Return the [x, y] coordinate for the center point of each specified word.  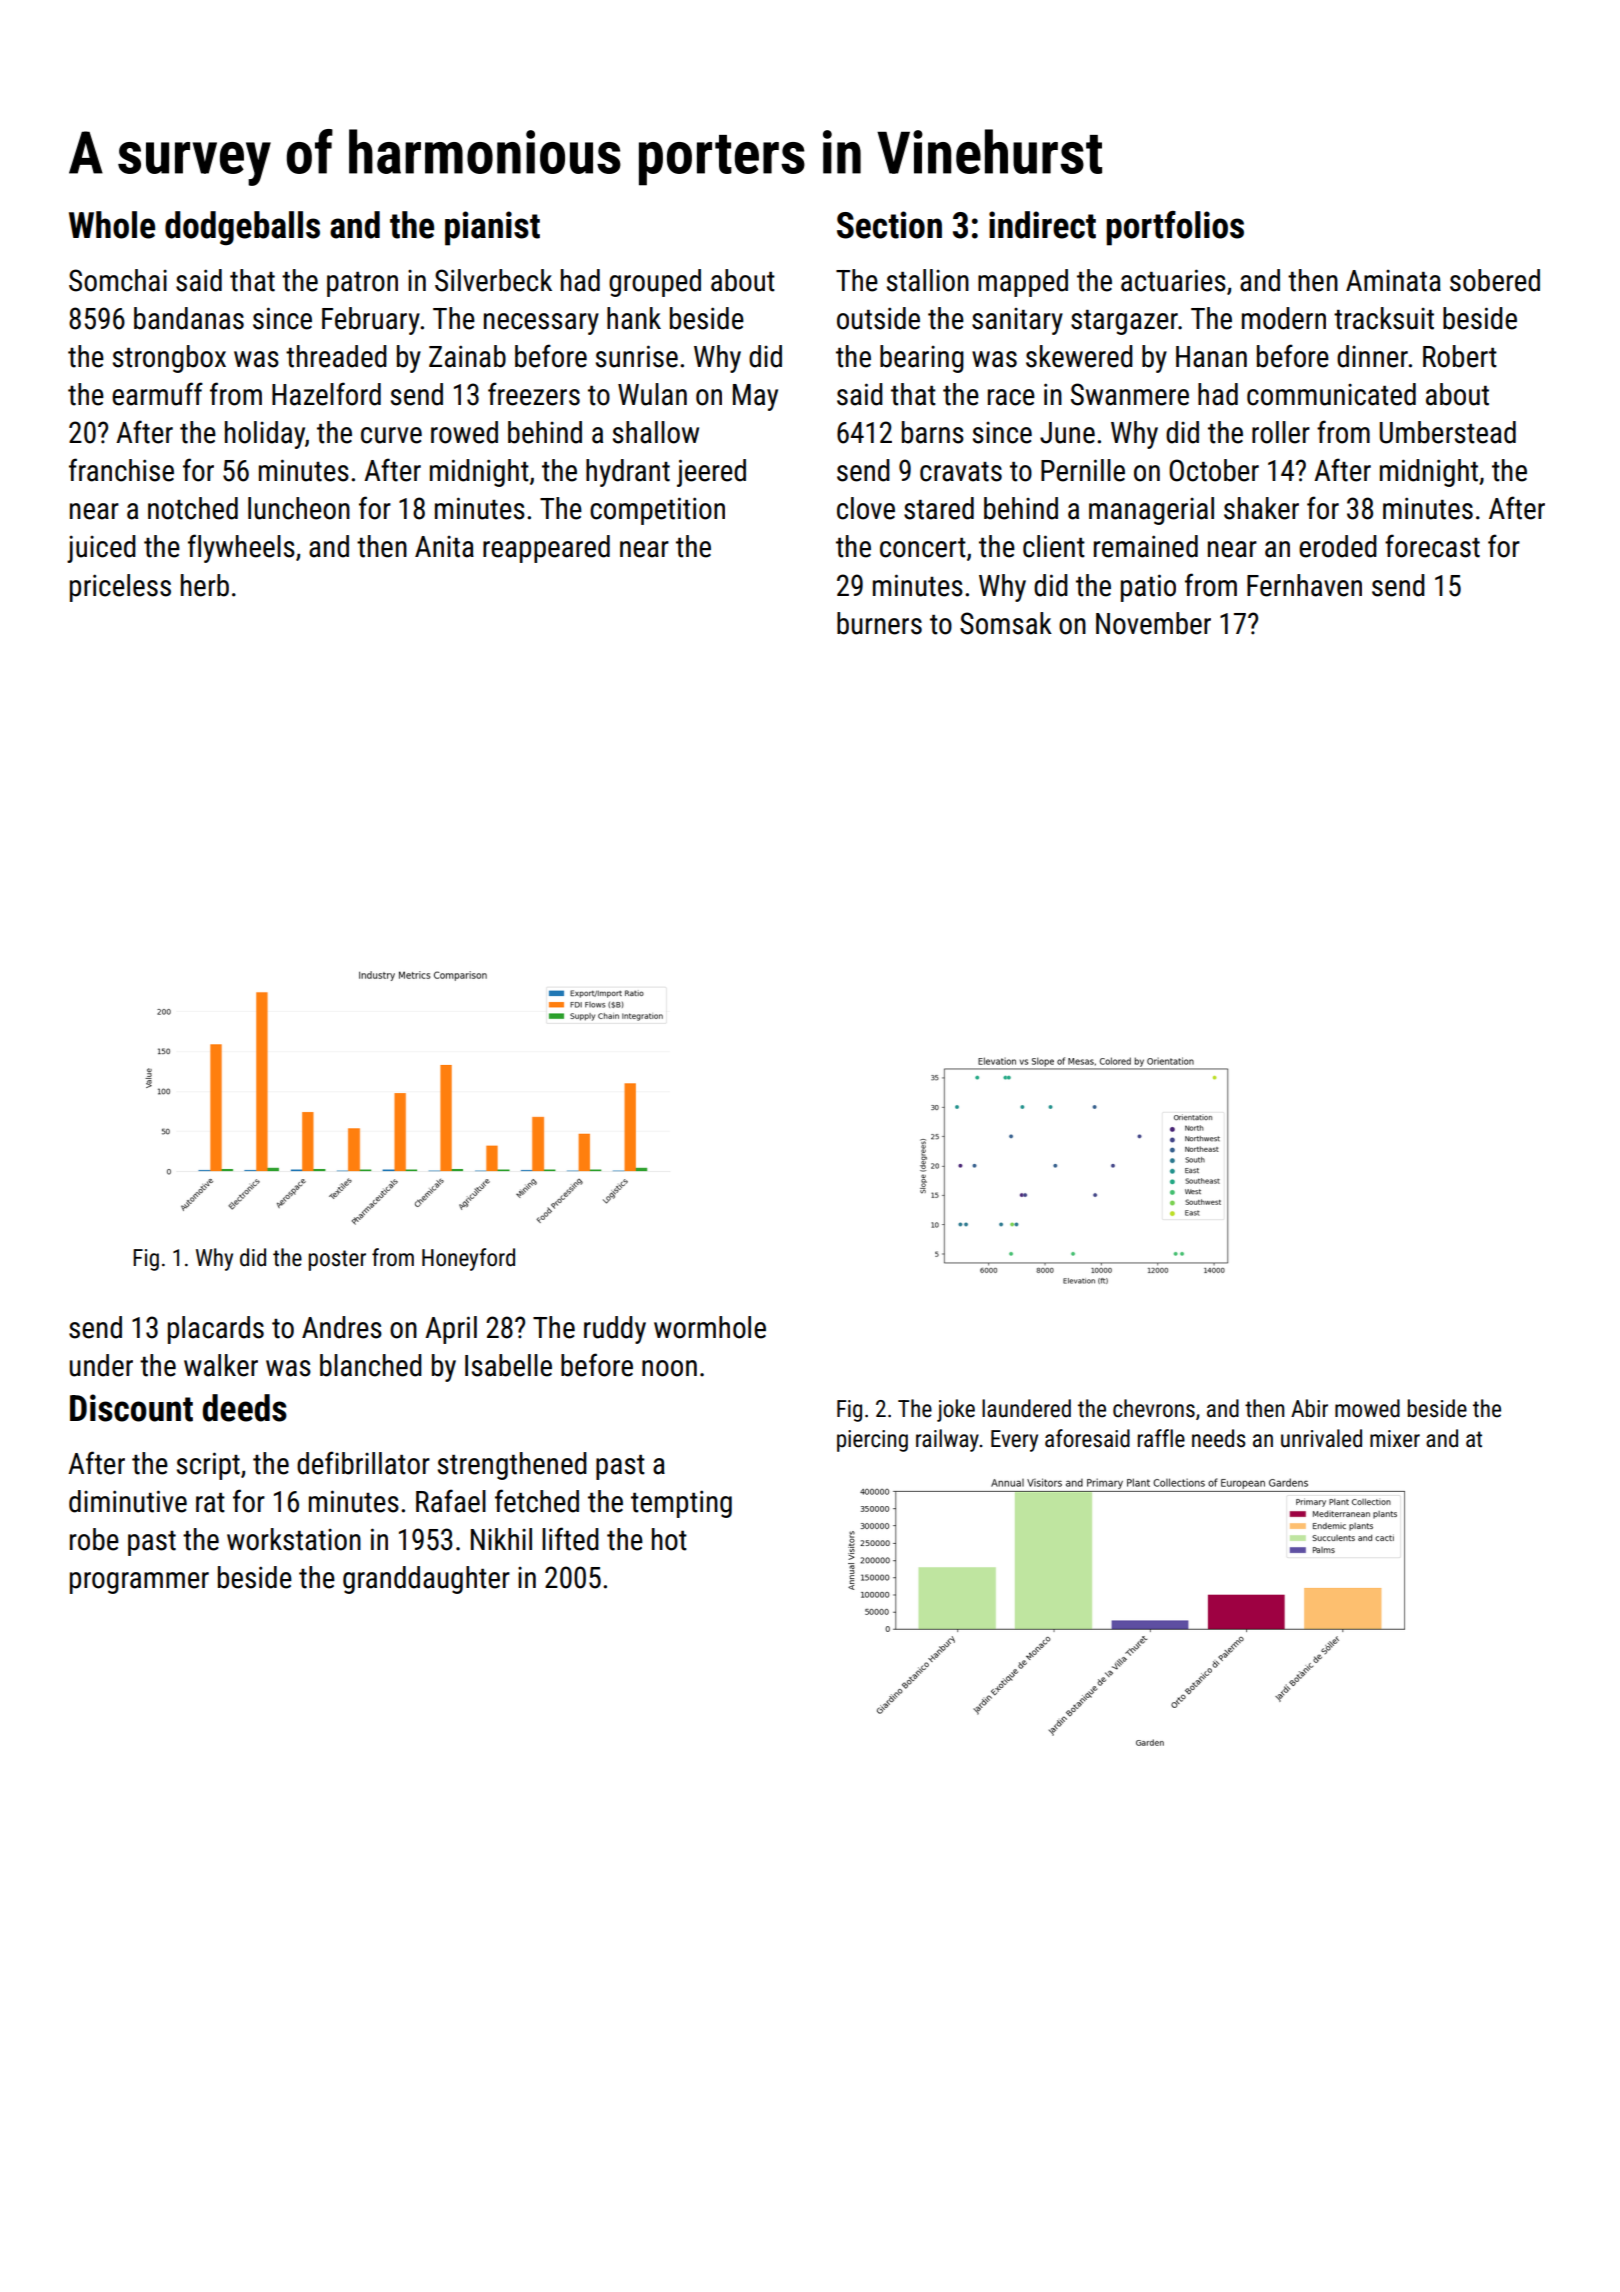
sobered [1495, 280]
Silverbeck [493, 280]
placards [216, 1330]
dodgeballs [242, 228]
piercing [872, 1441]
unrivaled [1321, 1438]
